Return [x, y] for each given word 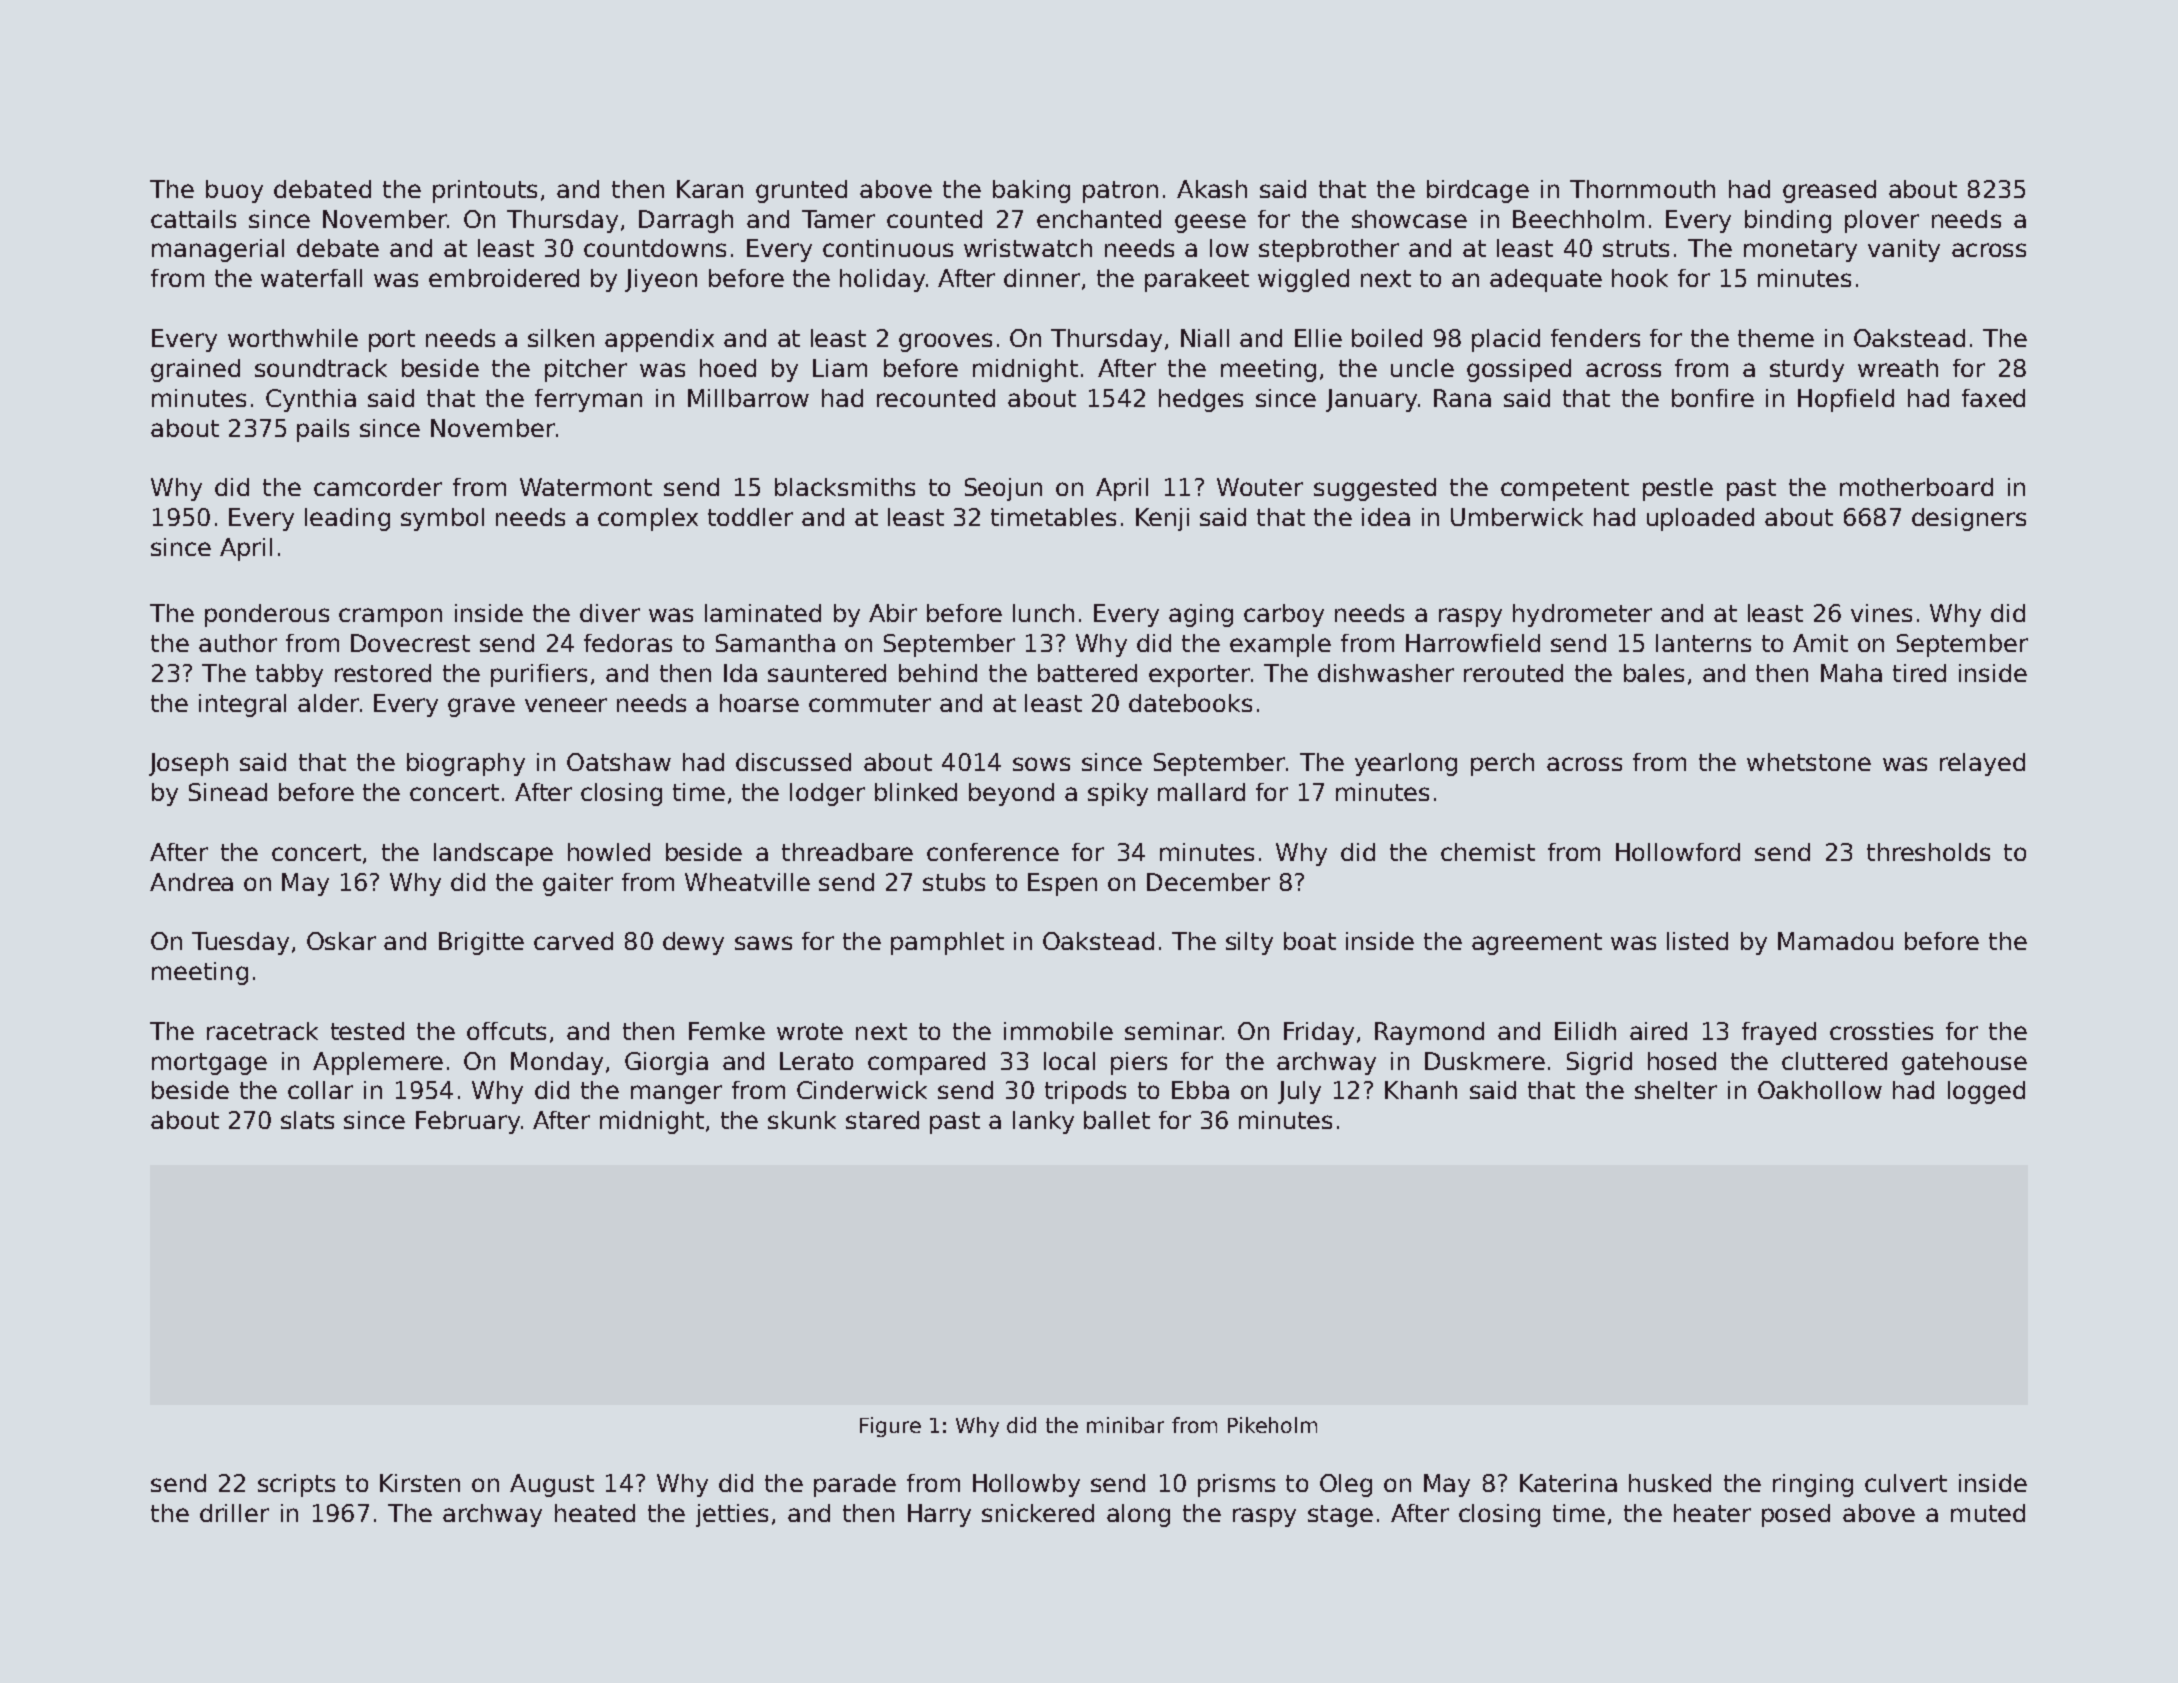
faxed [1993, 398]
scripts [296, 1485]
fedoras [628, 643]
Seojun [1003, 489]
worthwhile [293, 338]
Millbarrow [748, 398]
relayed [1982, 764]
